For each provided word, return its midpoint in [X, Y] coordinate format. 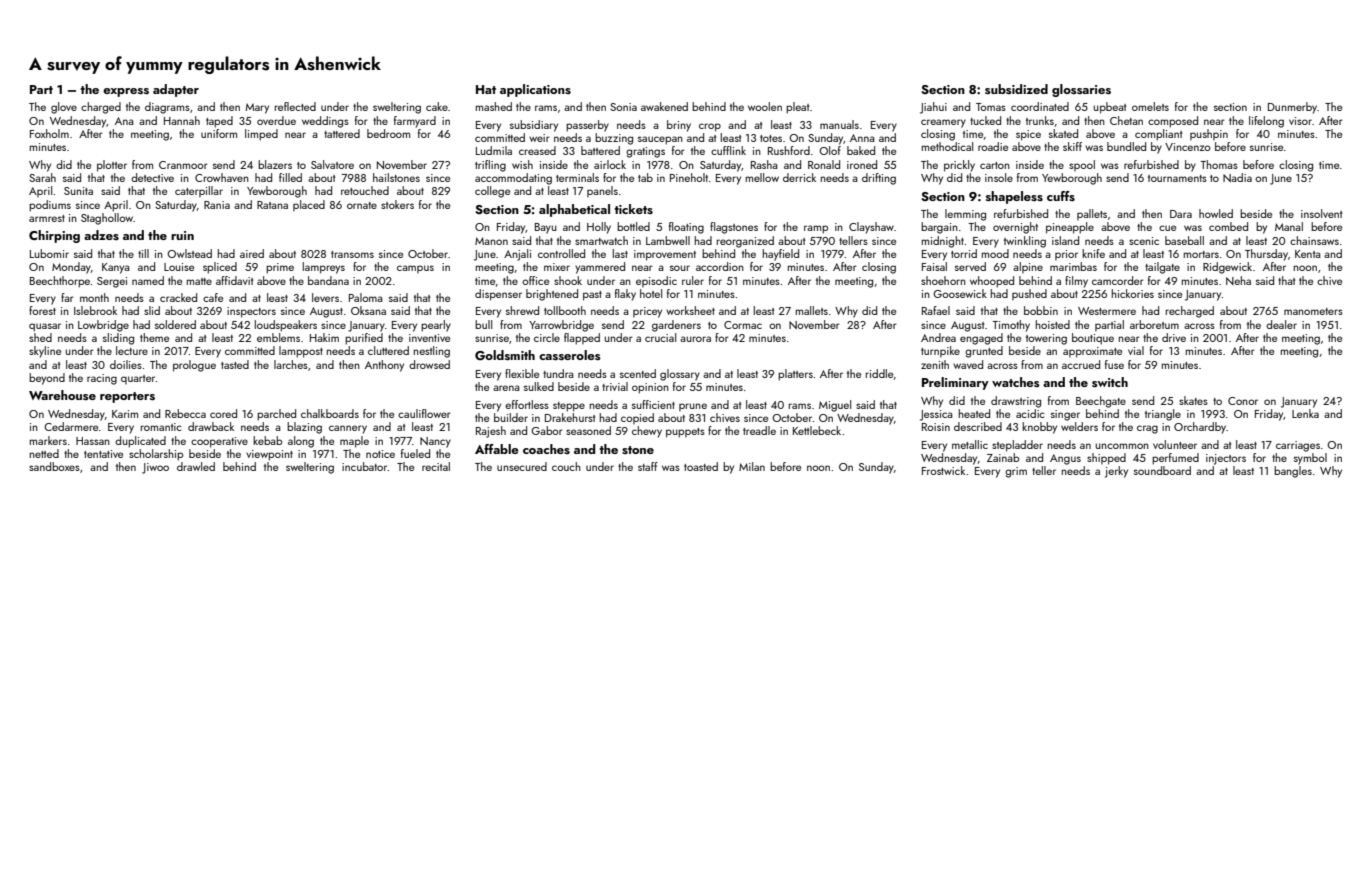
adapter [176, 90]
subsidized [1016, 89]
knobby [1039, 428]
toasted [701, 466]
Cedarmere [71, 426]
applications [535, 90]
